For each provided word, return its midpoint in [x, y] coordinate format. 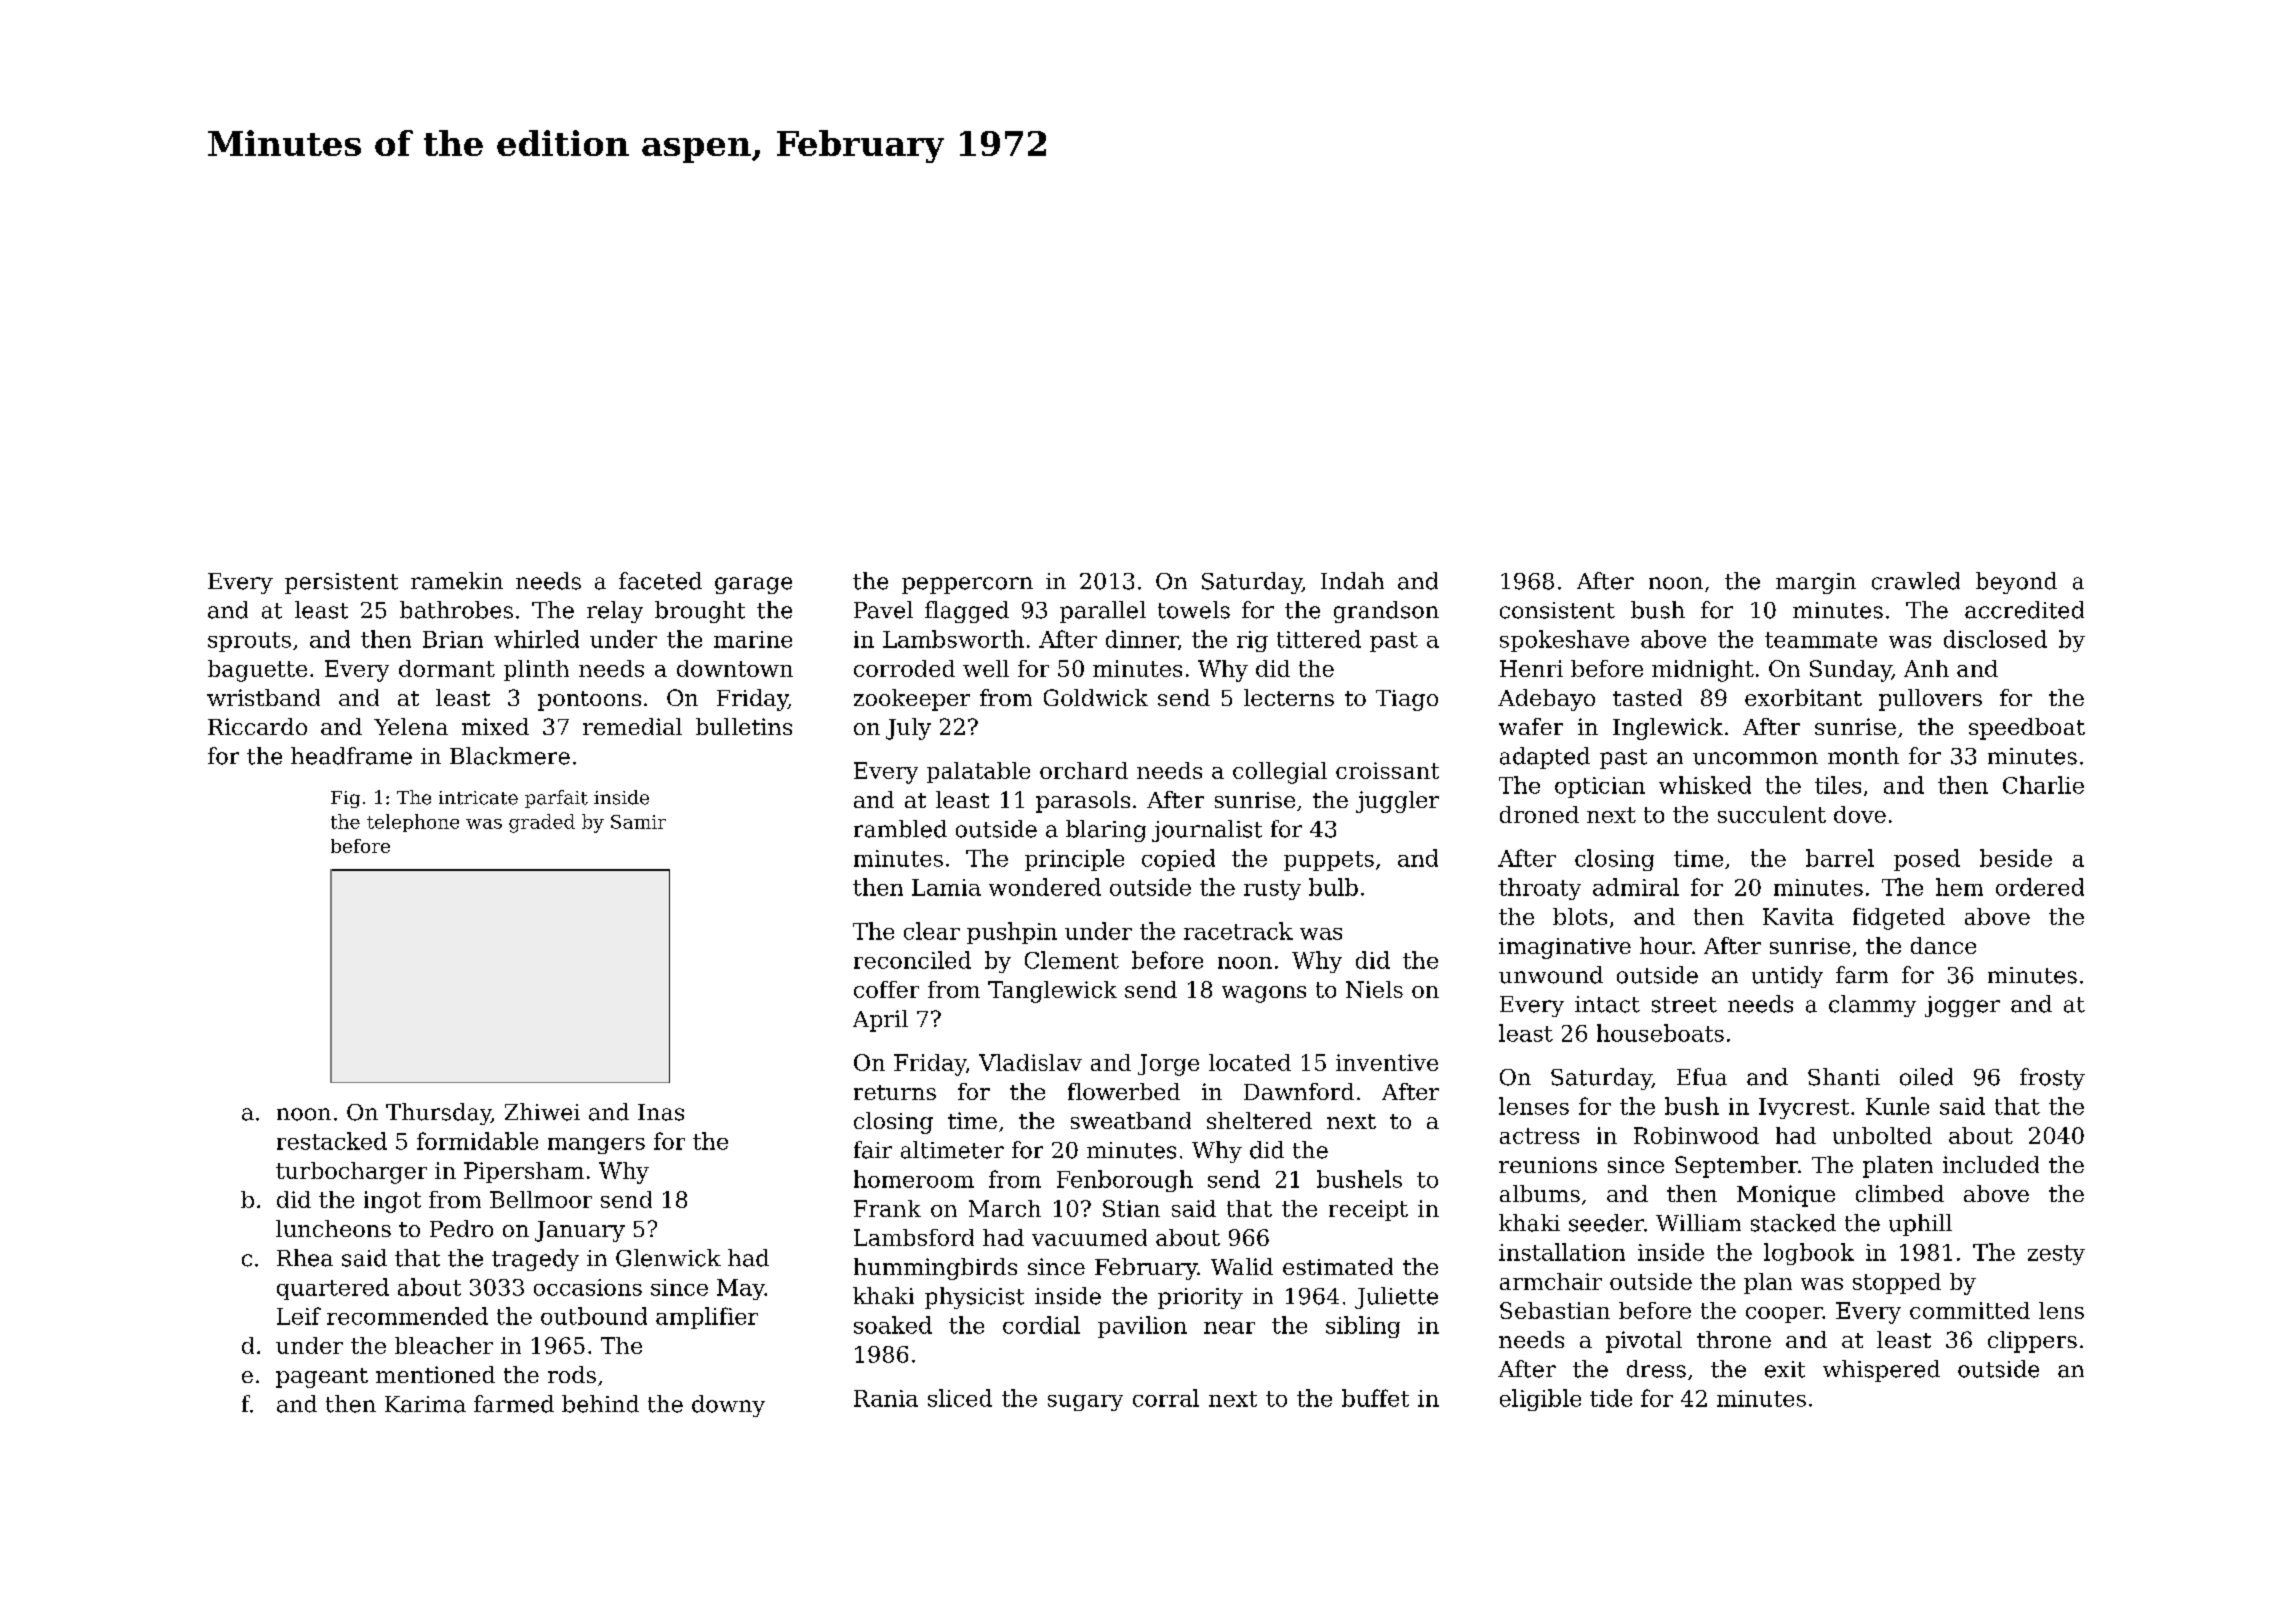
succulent [1772, 814]
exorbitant [1803, 697]
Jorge [1168, 1065]
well [986, 668]
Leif [299, 1316]
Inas [661, 1112]
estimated [1338, 1266]
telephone [413, 823]
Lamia [946, 887]
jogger [1962, 1006]
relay [615, 612]
